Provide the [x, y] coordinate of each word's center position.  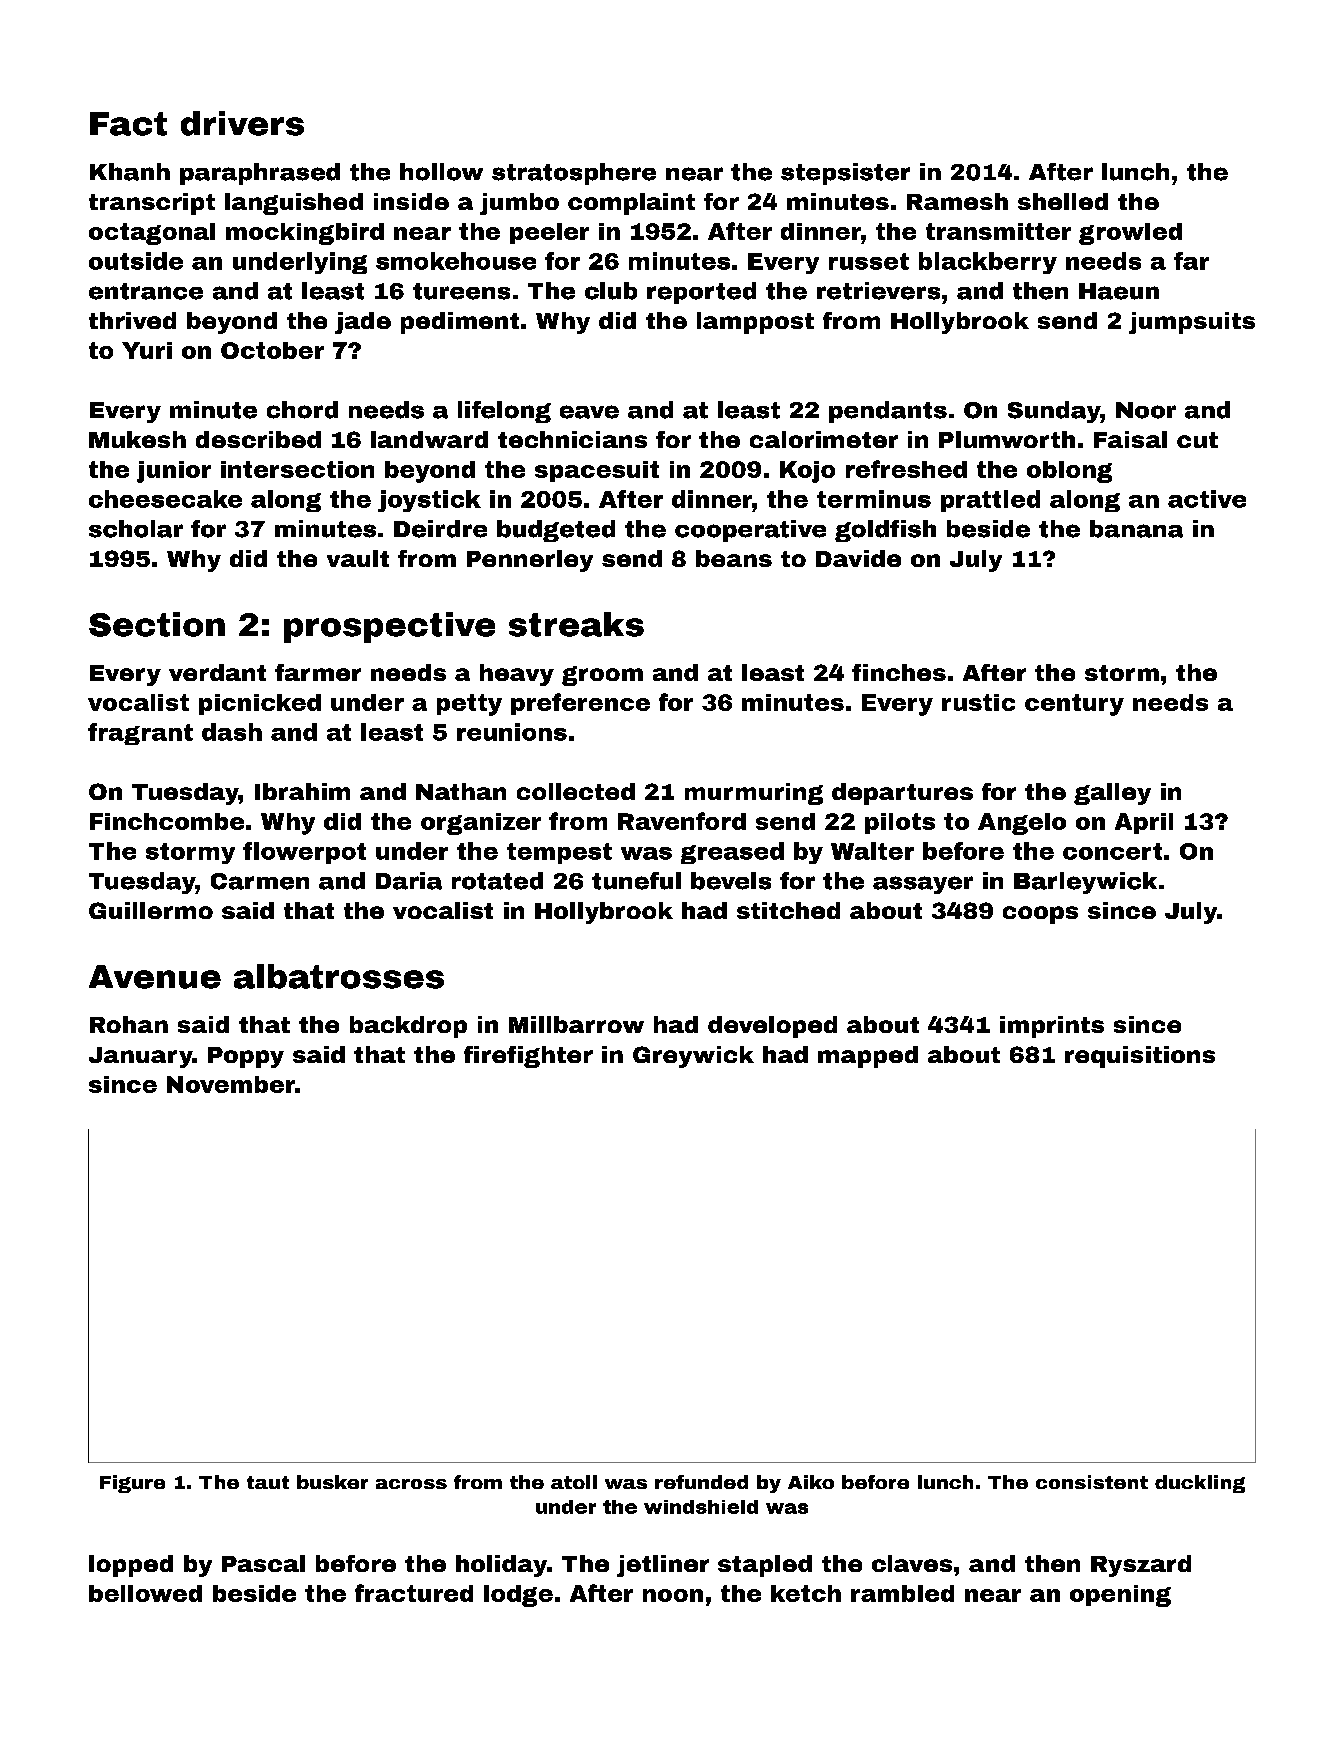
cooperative [750, 531]
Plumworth [1007, 439]
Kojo [807, 472]
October [272, 350]
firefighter [528, 1057]
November [231, 1084]
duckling [1200, 1484]
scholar [136, 529]
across [411, 1484]
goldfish [885, 531]
